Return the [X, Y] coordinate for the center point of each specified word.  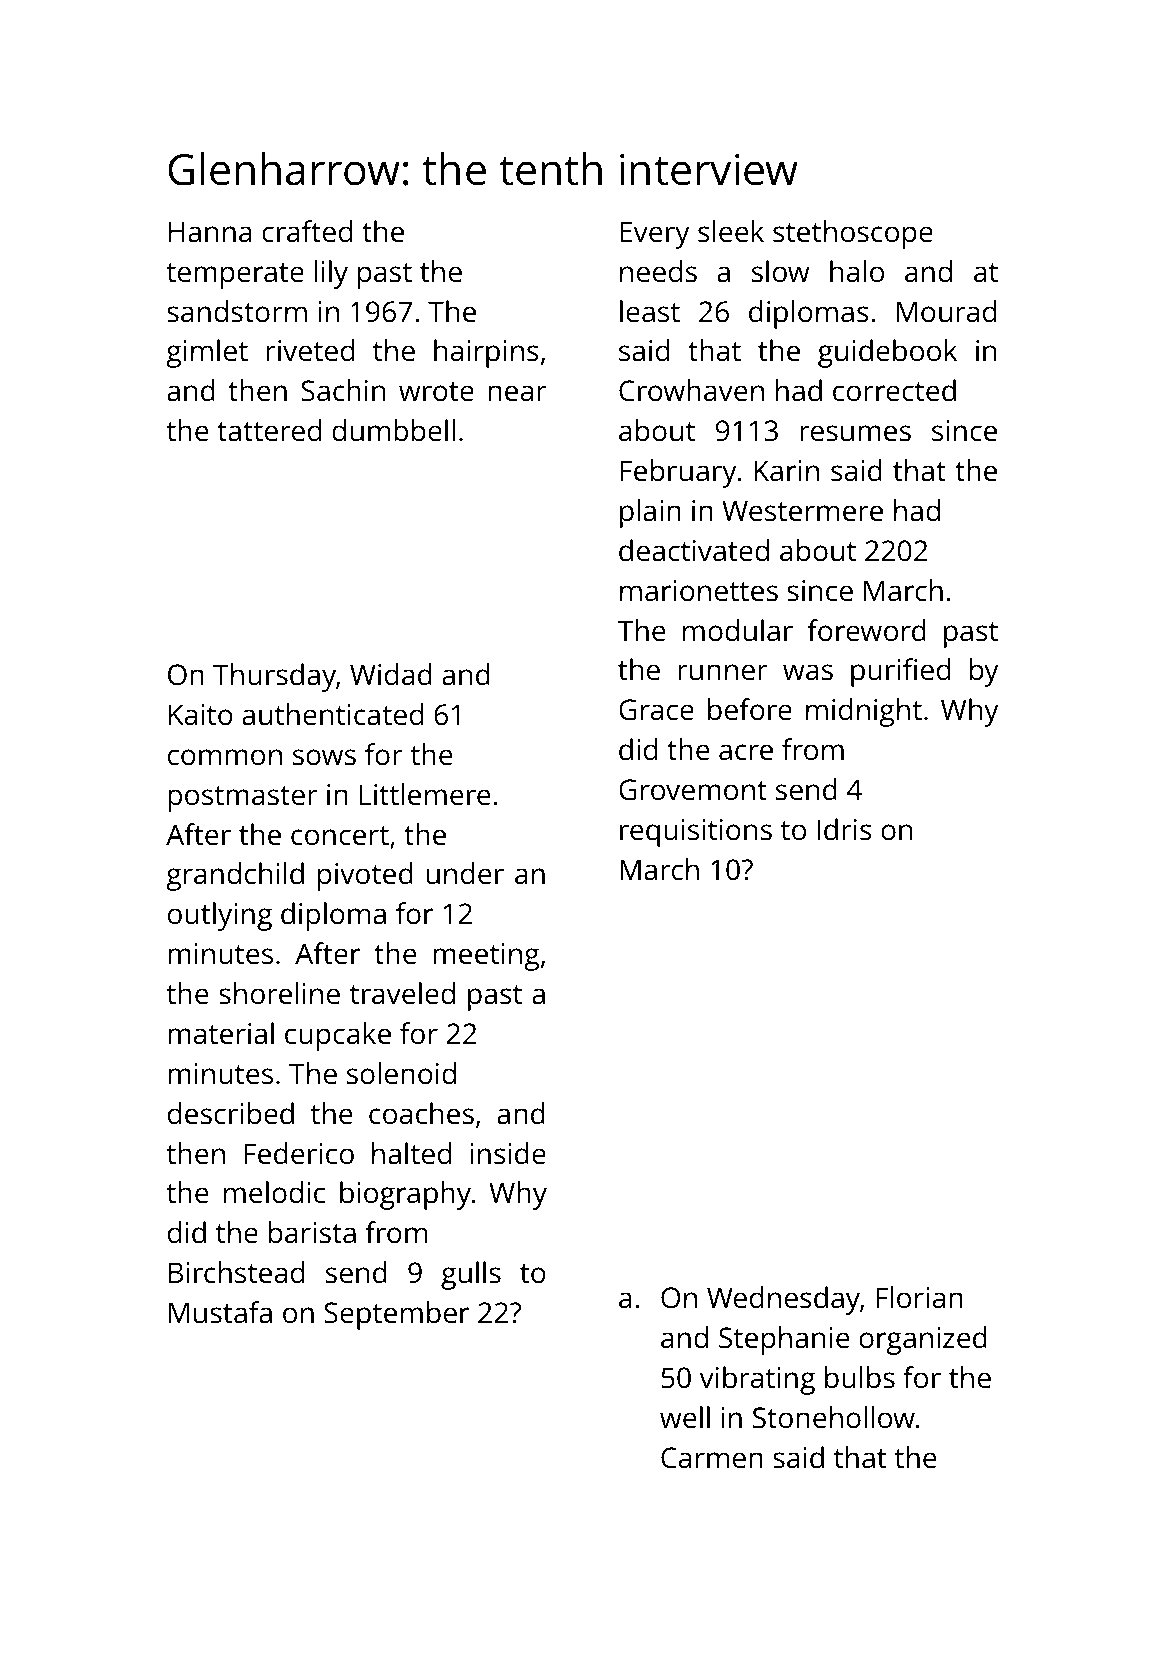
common [225, 757]
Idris [845, 829]
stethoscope [853, 234]
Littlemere [425, 794]
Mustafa [220, 1312]
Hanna [210, 232]
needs [658, 271]
